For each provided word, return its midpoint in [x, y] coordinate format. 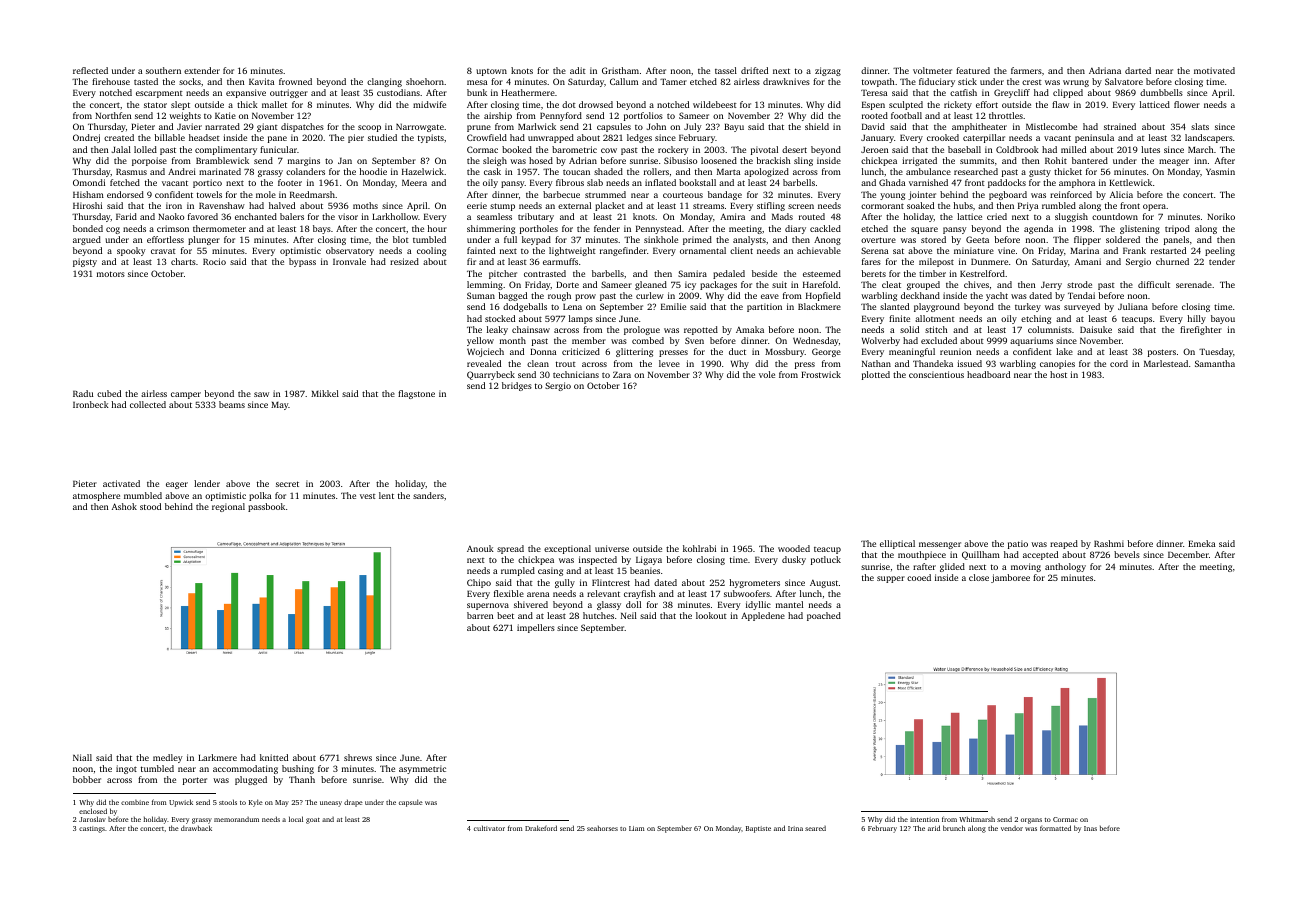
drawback [196, 828]
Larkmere [217, 757]
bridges [517, 386]
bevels [1127, 554]
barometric [574, 149]
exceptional [567, 549]
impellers [536, 628]
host [1058, 374]
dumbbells [1161, 92]
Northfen [113, 115]
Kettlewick [1130, 182]
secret [287, 484]
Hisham [88, 194]
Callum [624, 81]
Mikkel [325, 393]
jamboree [1010, 578]
